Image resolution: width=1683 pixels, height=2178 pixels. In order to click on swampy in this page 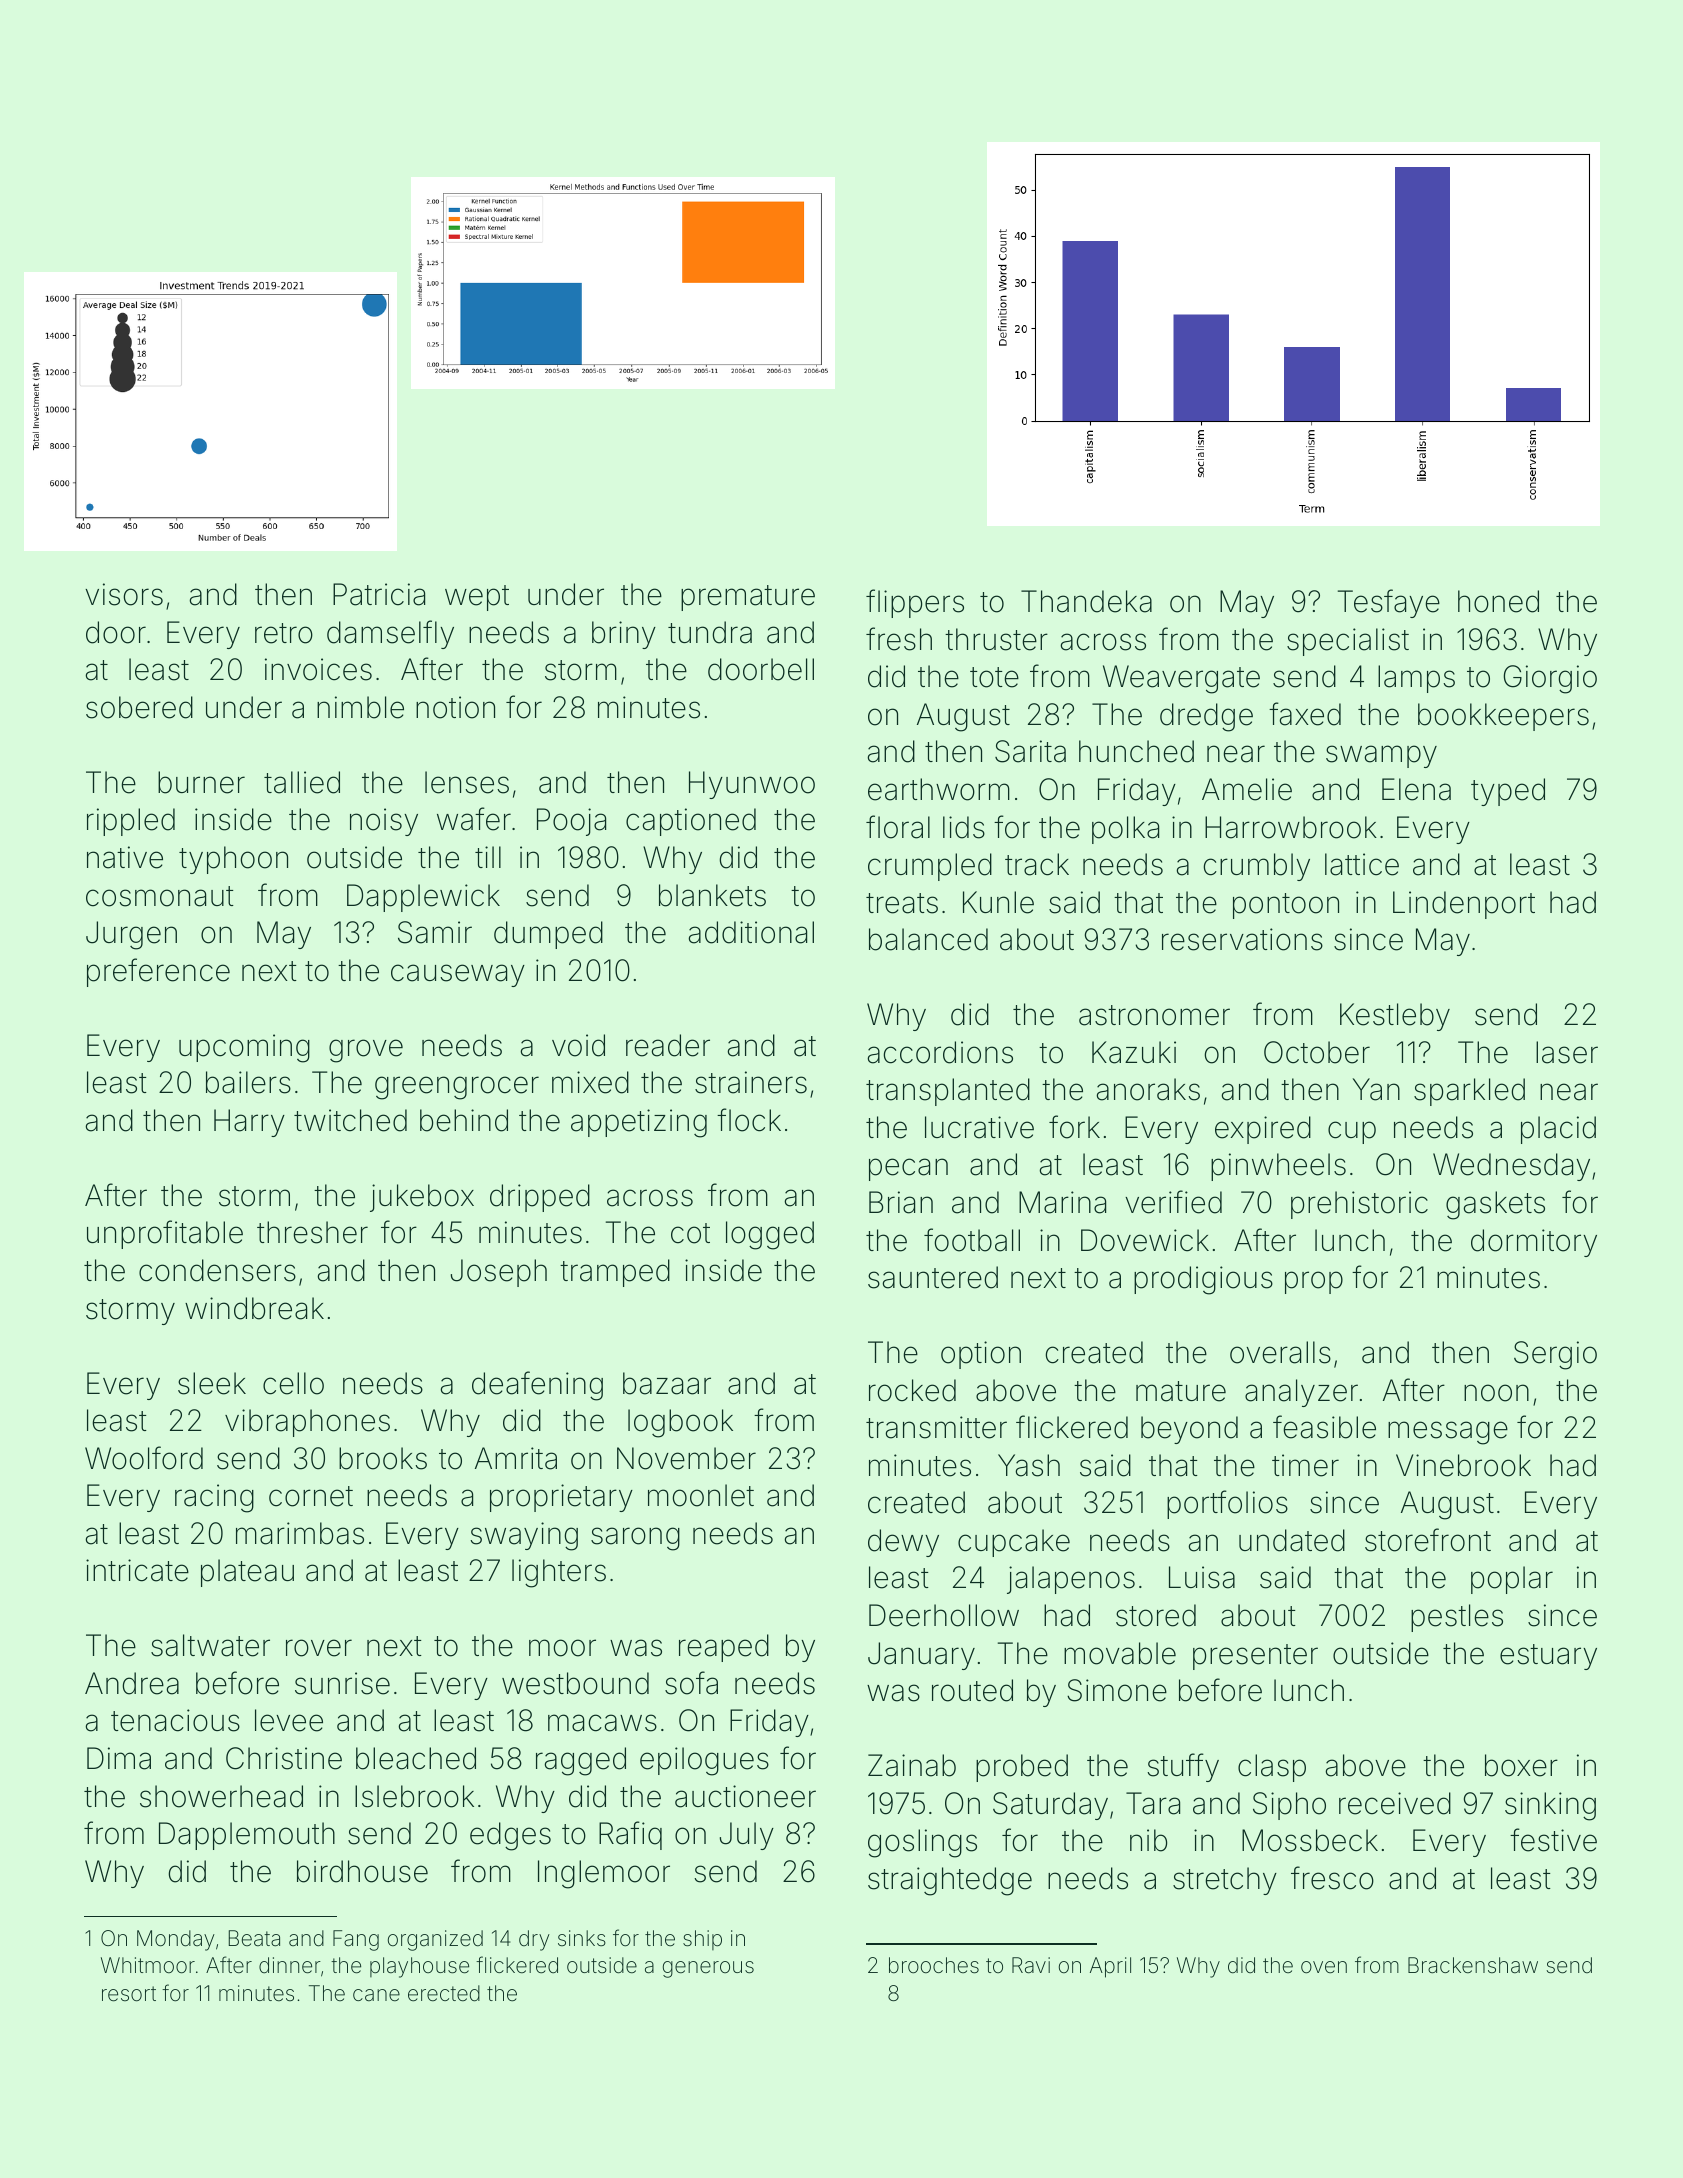, I will do `click(1381, 756)`.
